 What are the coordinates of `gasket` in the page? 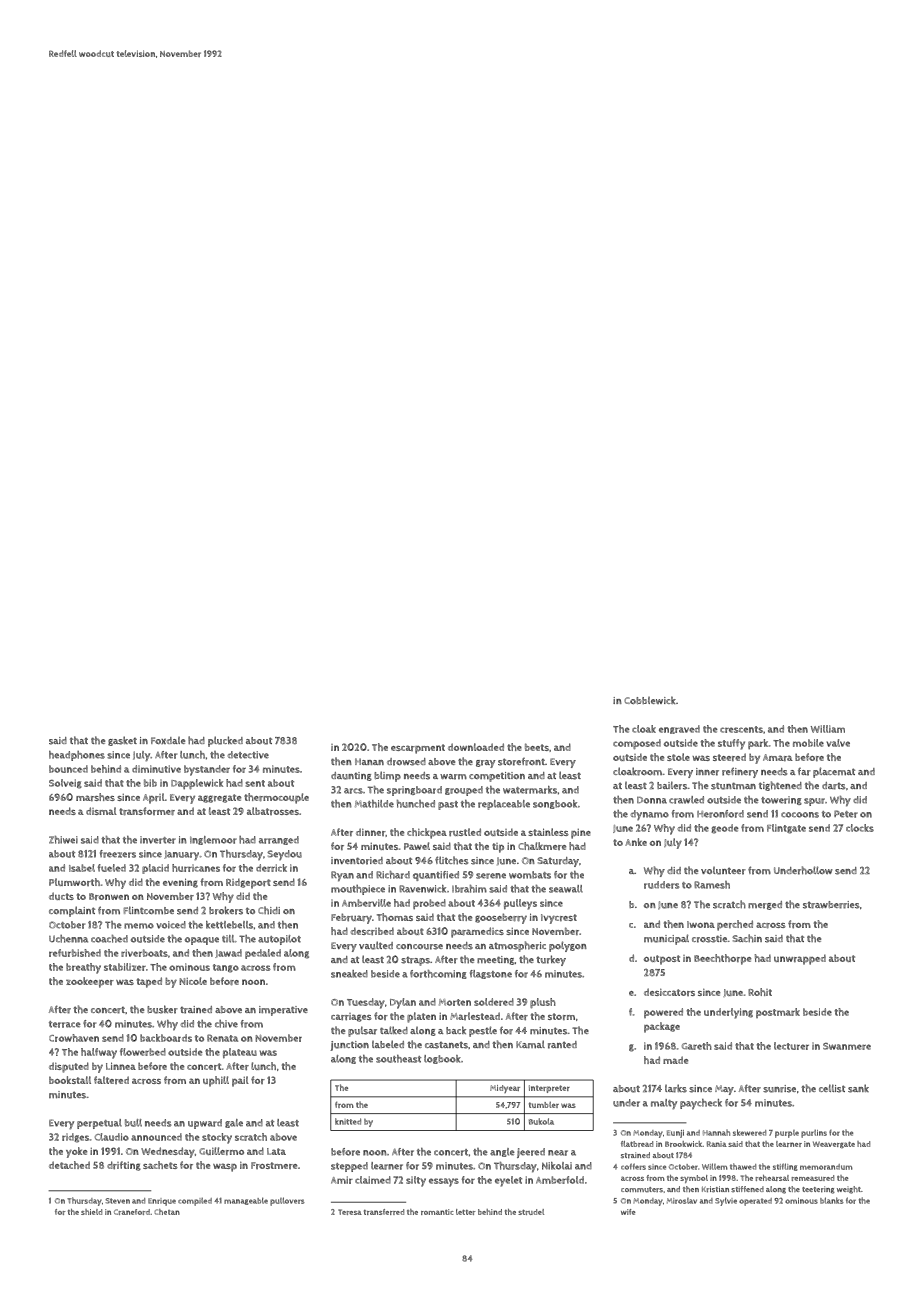 It's located at (122, 741).
